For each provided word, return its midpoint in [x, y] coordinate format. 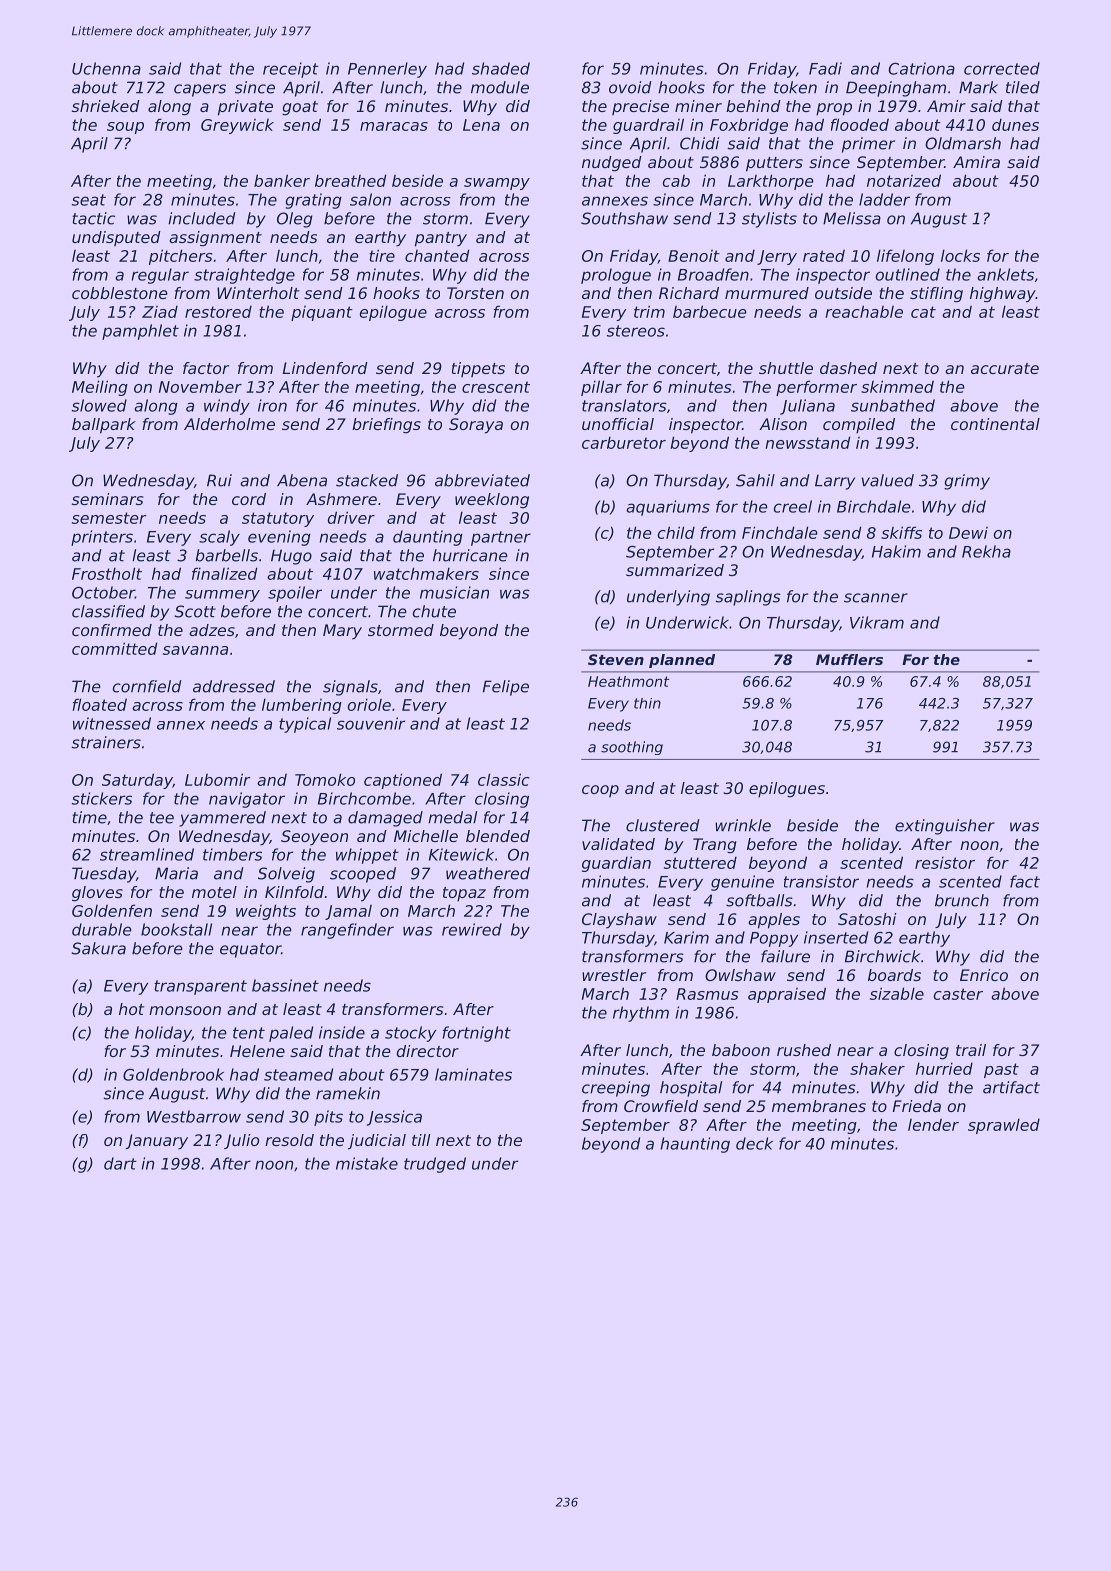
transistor [821, 881]
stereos [636, 331]
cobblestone [120, 293]
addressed [234, 686]
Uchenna [106, 68]
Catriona [921, 68]
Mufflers [849, 659]
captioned [403, 781]
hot [132, 1009]
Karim [686, 937]
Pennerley [387, 70]
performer [816, 388]
